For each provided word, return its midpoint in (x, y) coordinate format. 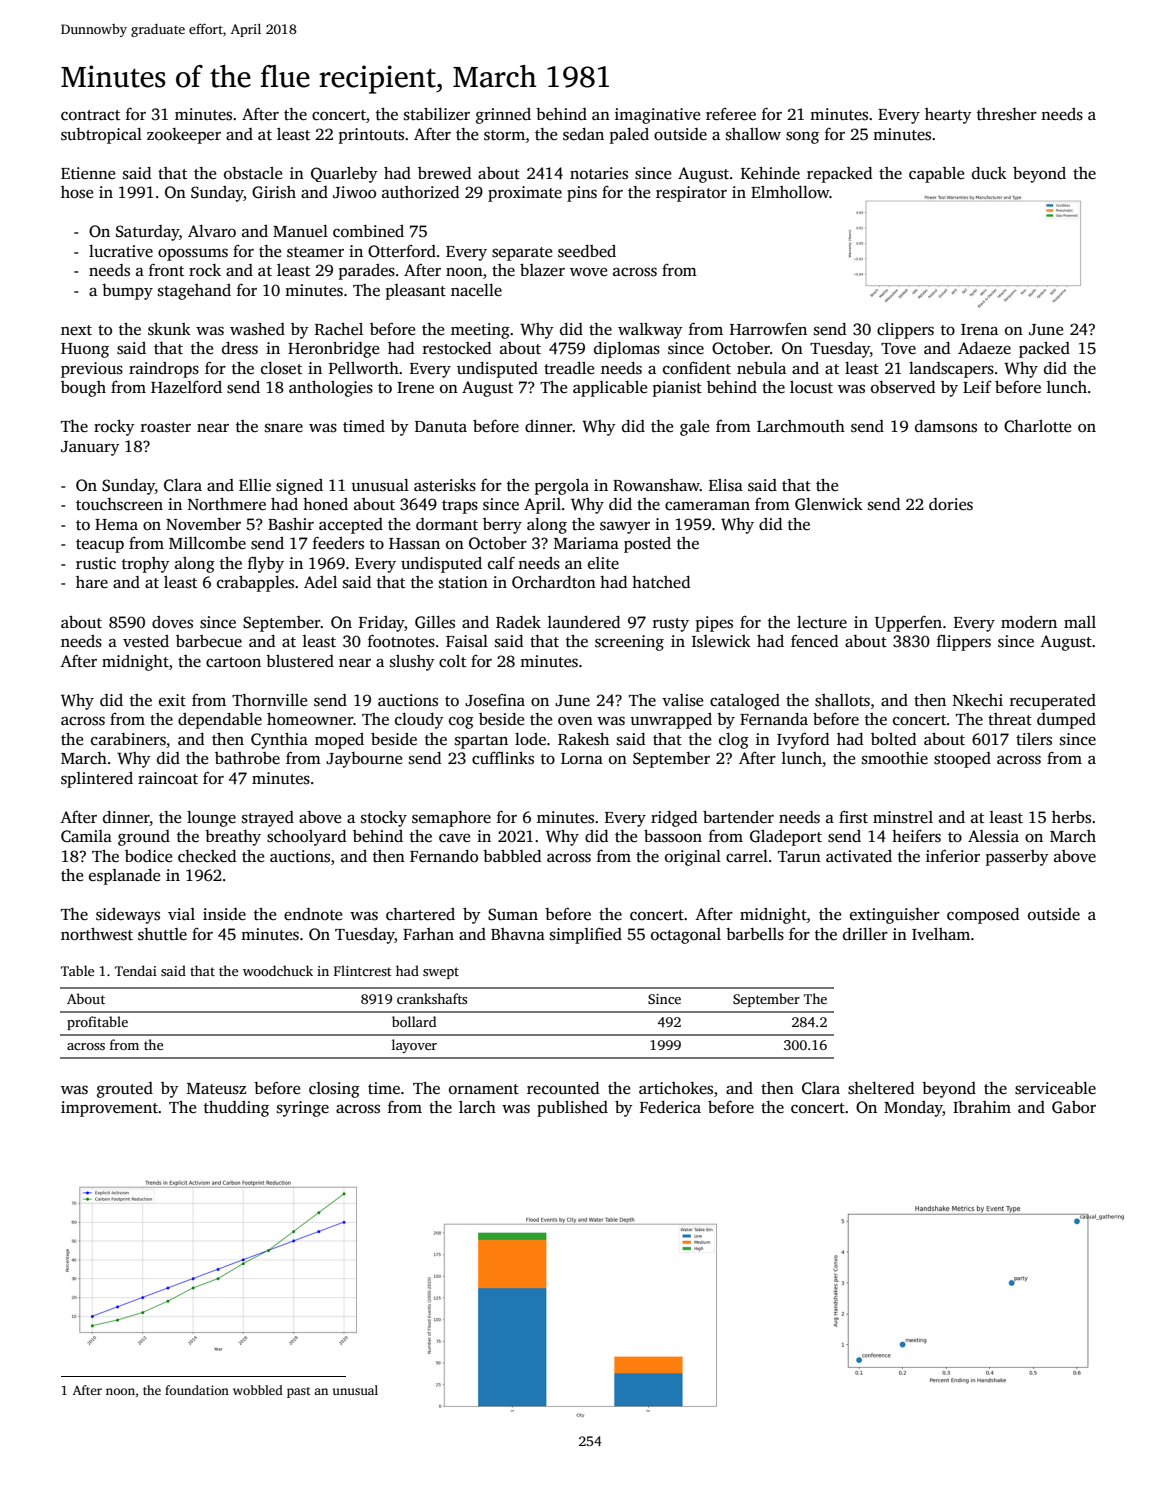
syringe (303, 1109)
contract (90, 115)
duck (989, 173)
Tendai (136, 970)
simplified (586, 935)
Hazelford (186, 387)
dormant (447, 524)
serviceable (1055, 1088)
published (572, 1109)
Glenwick (829, 504)
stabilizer (437, 114)
